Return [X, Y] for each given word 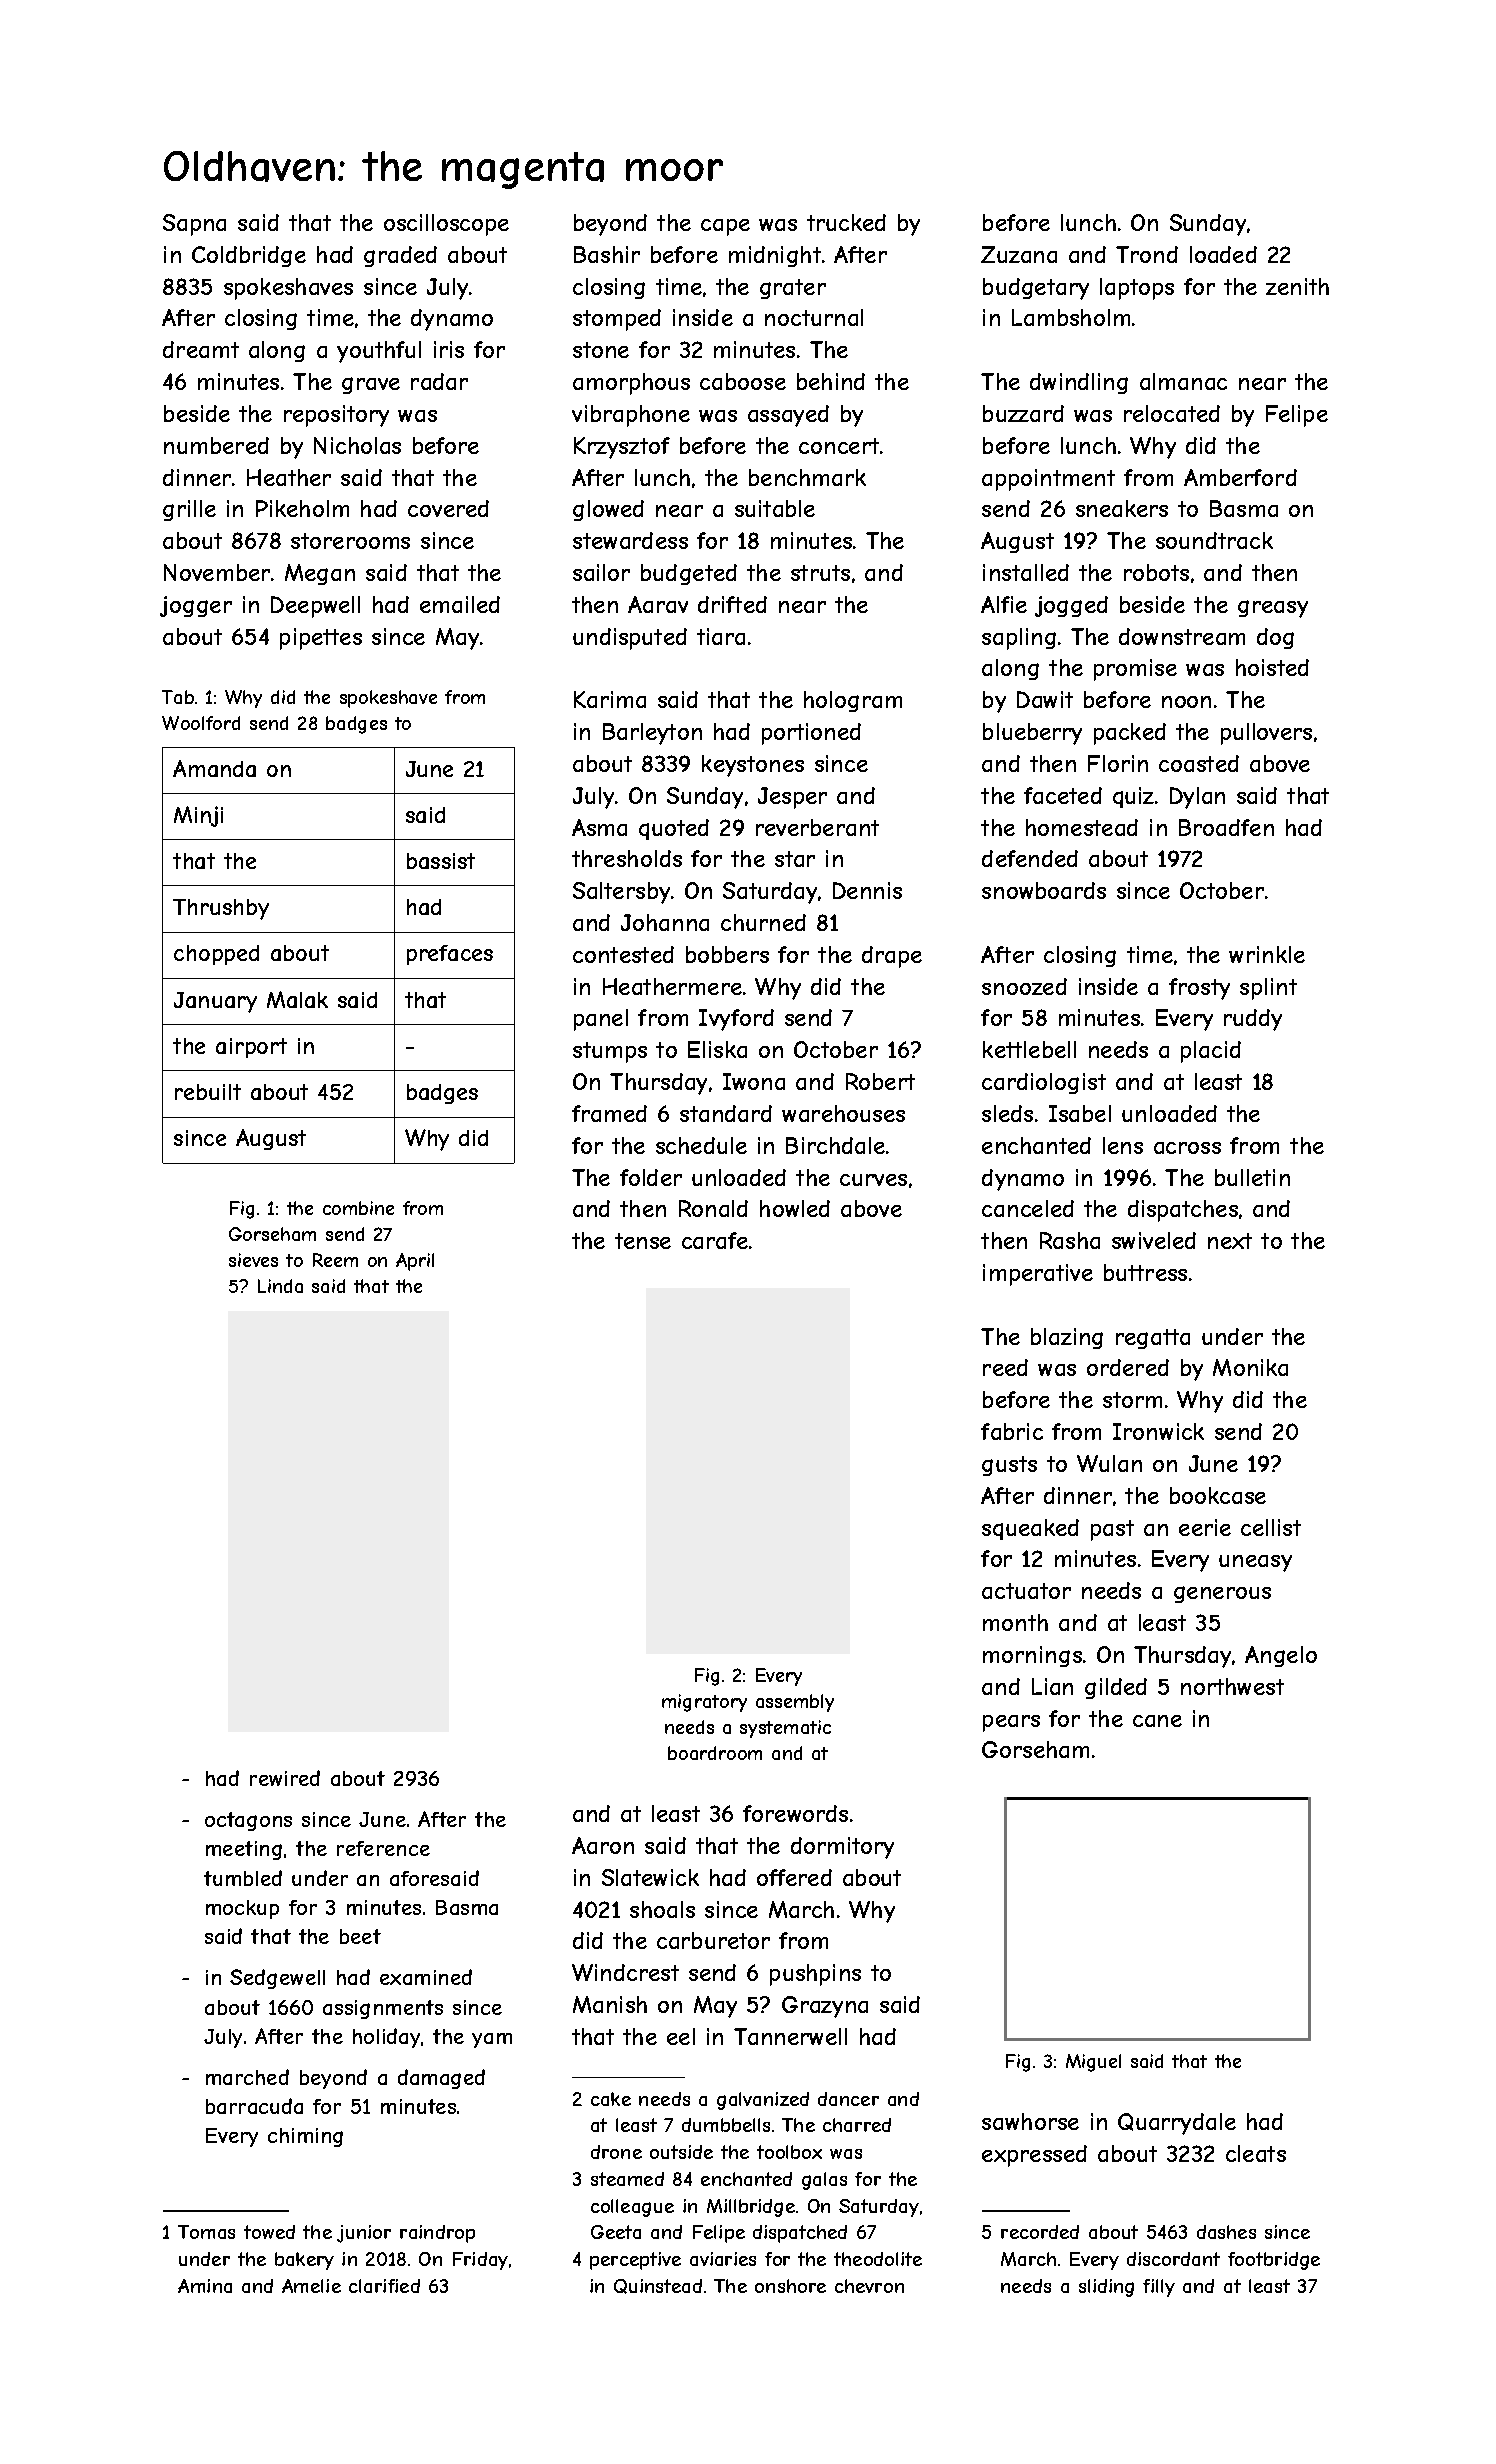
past [1112, 1530]
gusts [1009, 1466]
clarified [384, 2286]
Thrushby [221, 909]
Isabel [1080, 1113]
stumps [610, 1052]
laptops [1137, 289]
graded [400, 256]
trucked [846, 222]
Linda [280, 1286]
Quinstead [658, 2286]
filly [1159, 2288]
